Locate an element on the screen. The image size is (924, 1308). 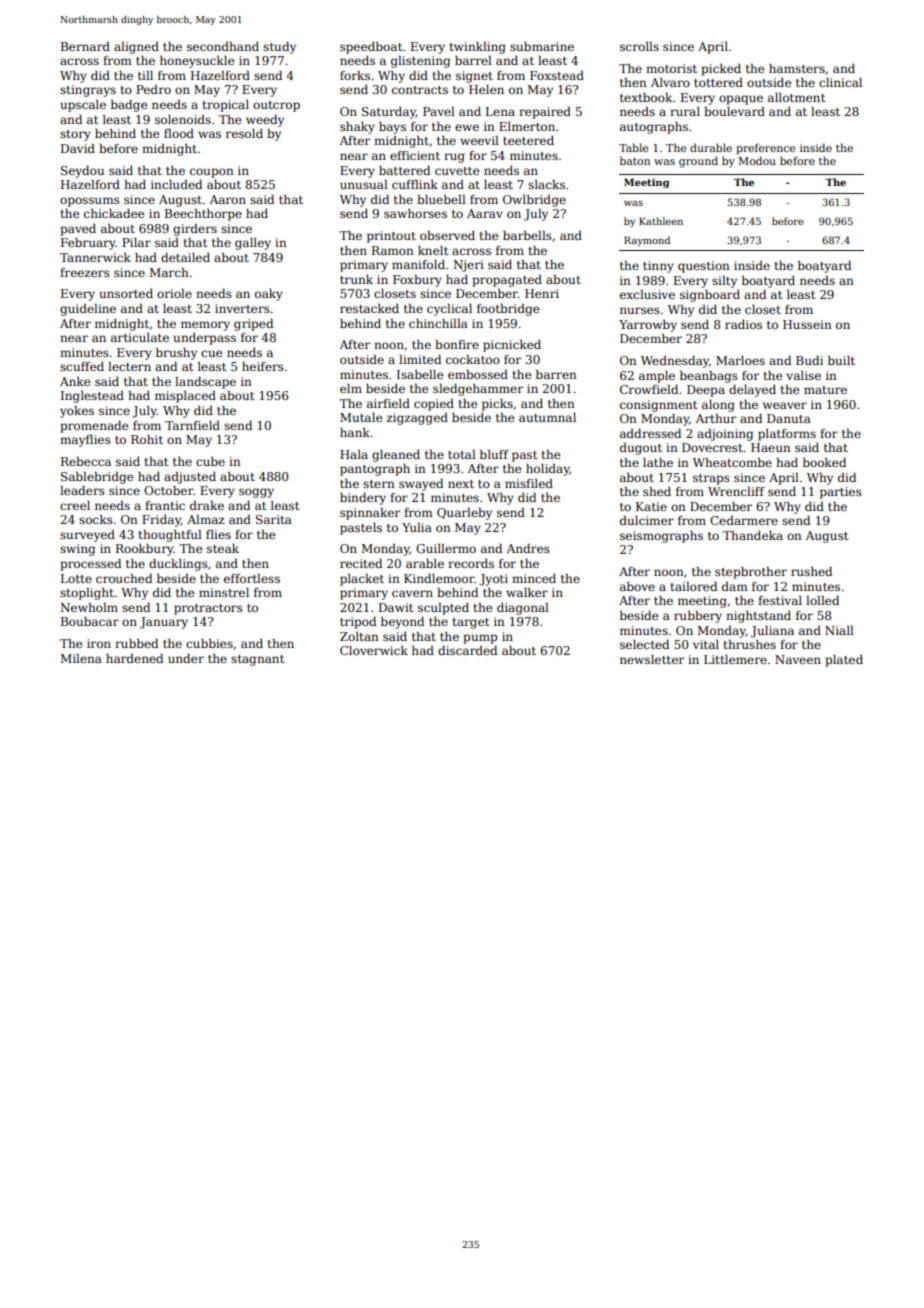
footbridge is located at coordinates (508, 310).
